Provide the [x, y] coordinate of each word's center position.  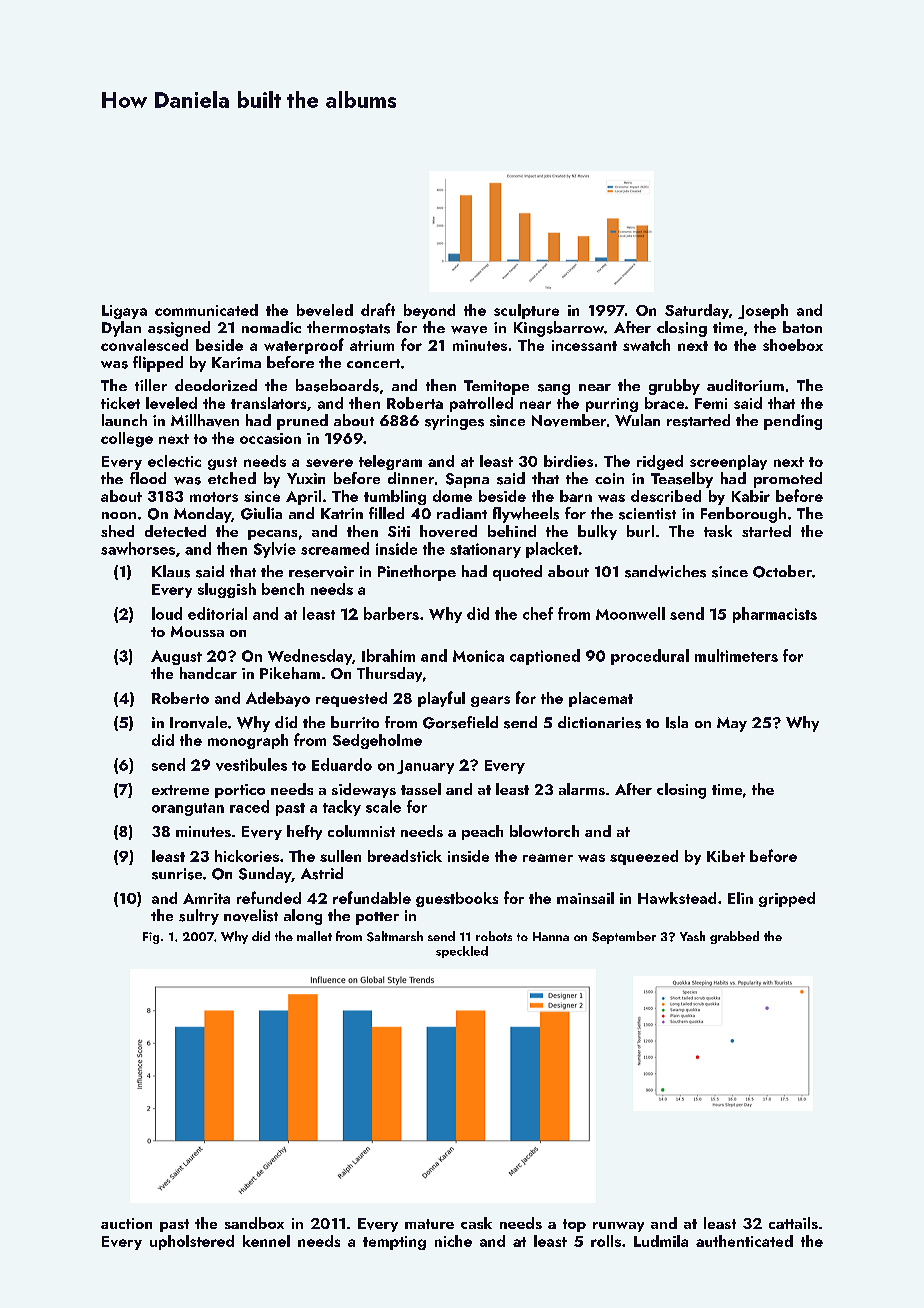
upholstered [192, 1242]
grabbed [734, 937]
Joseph [763, 311]
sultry [199, 917]
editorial [217, 613]
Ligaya [124, 312]
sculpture [526, 311]
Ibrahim [388, 655]
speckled [462, 952]
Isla [677, 722]
